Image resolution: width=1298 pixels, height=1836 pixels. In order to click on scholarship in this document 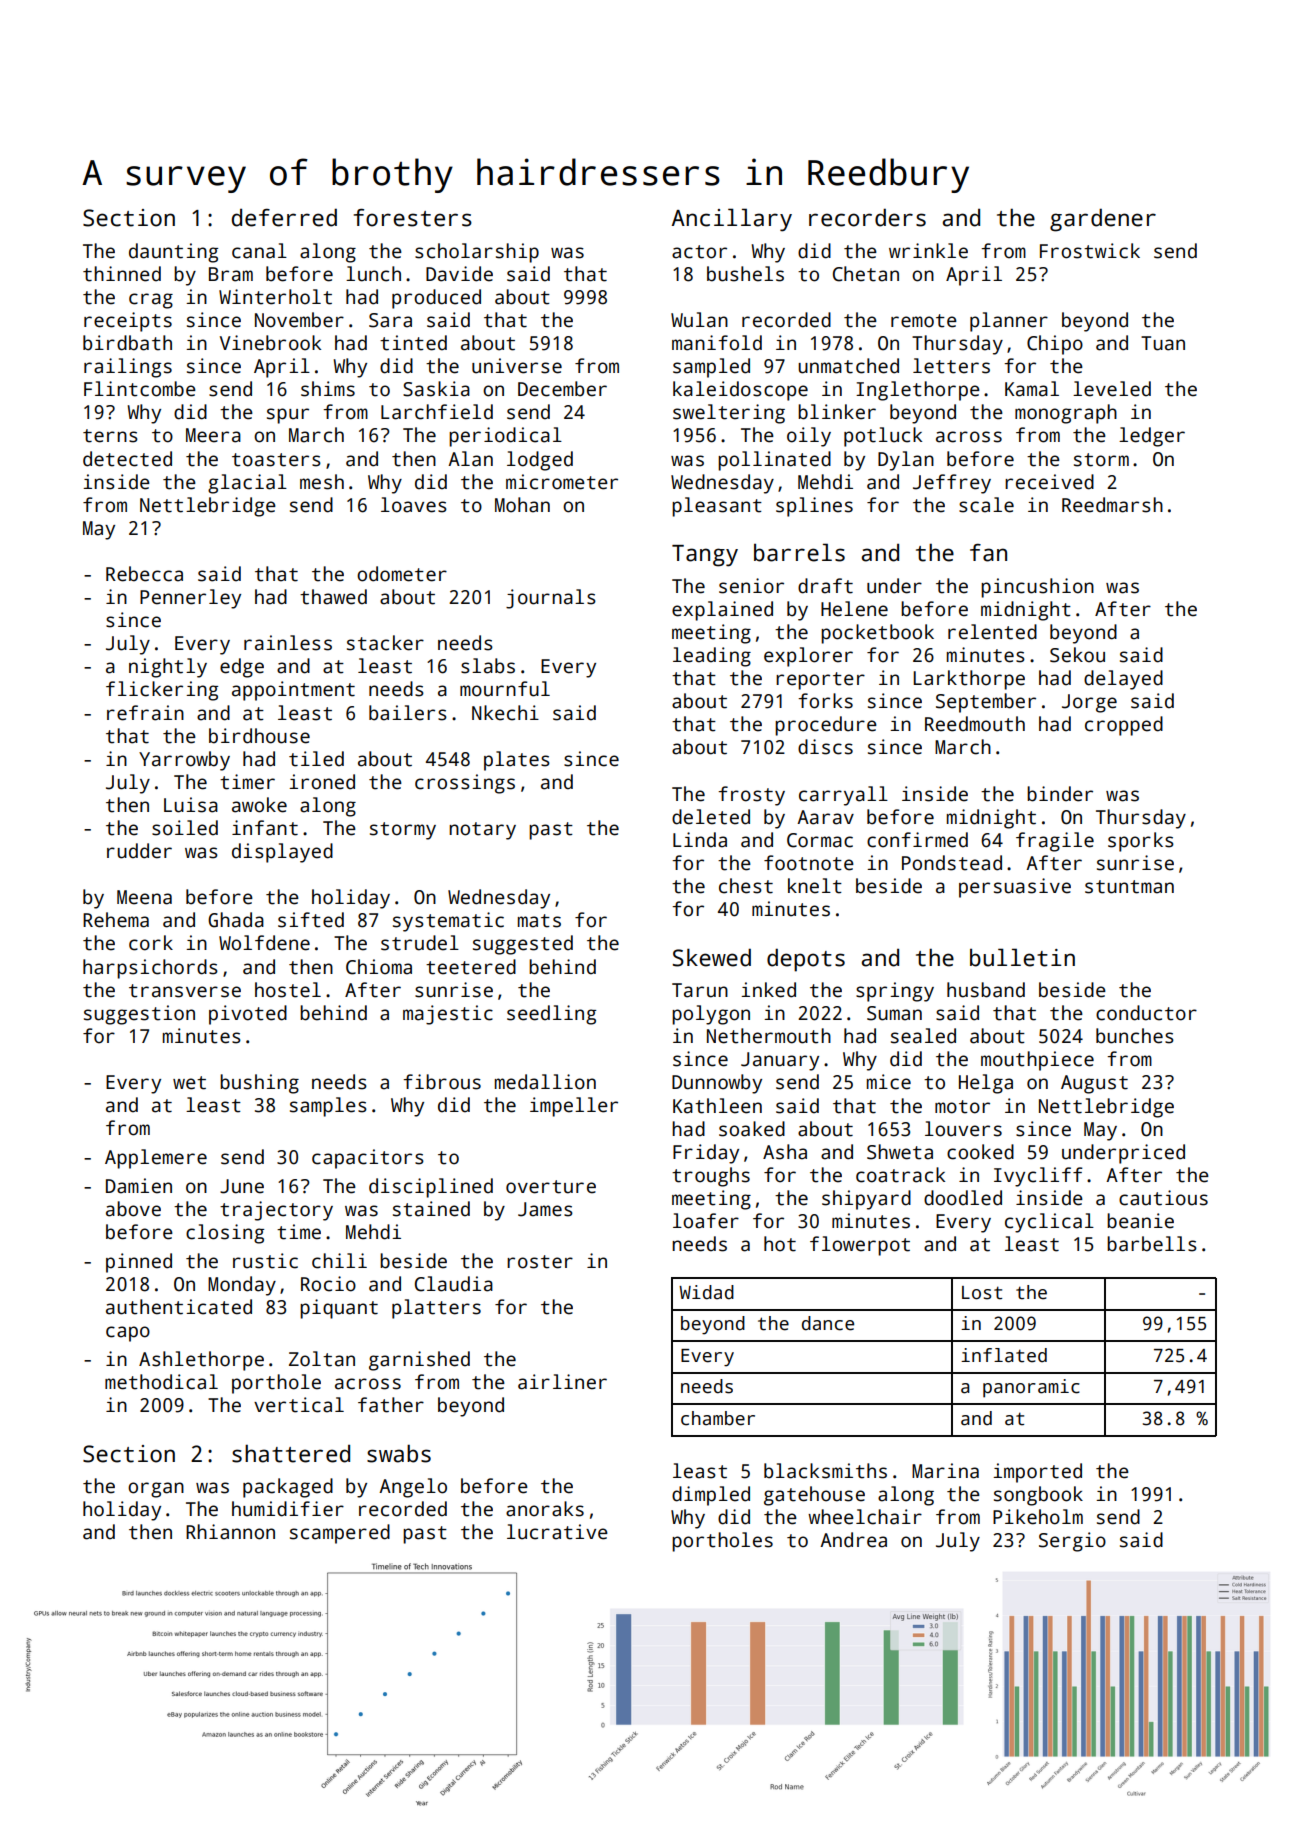, I will do `click(477, 253)`.
